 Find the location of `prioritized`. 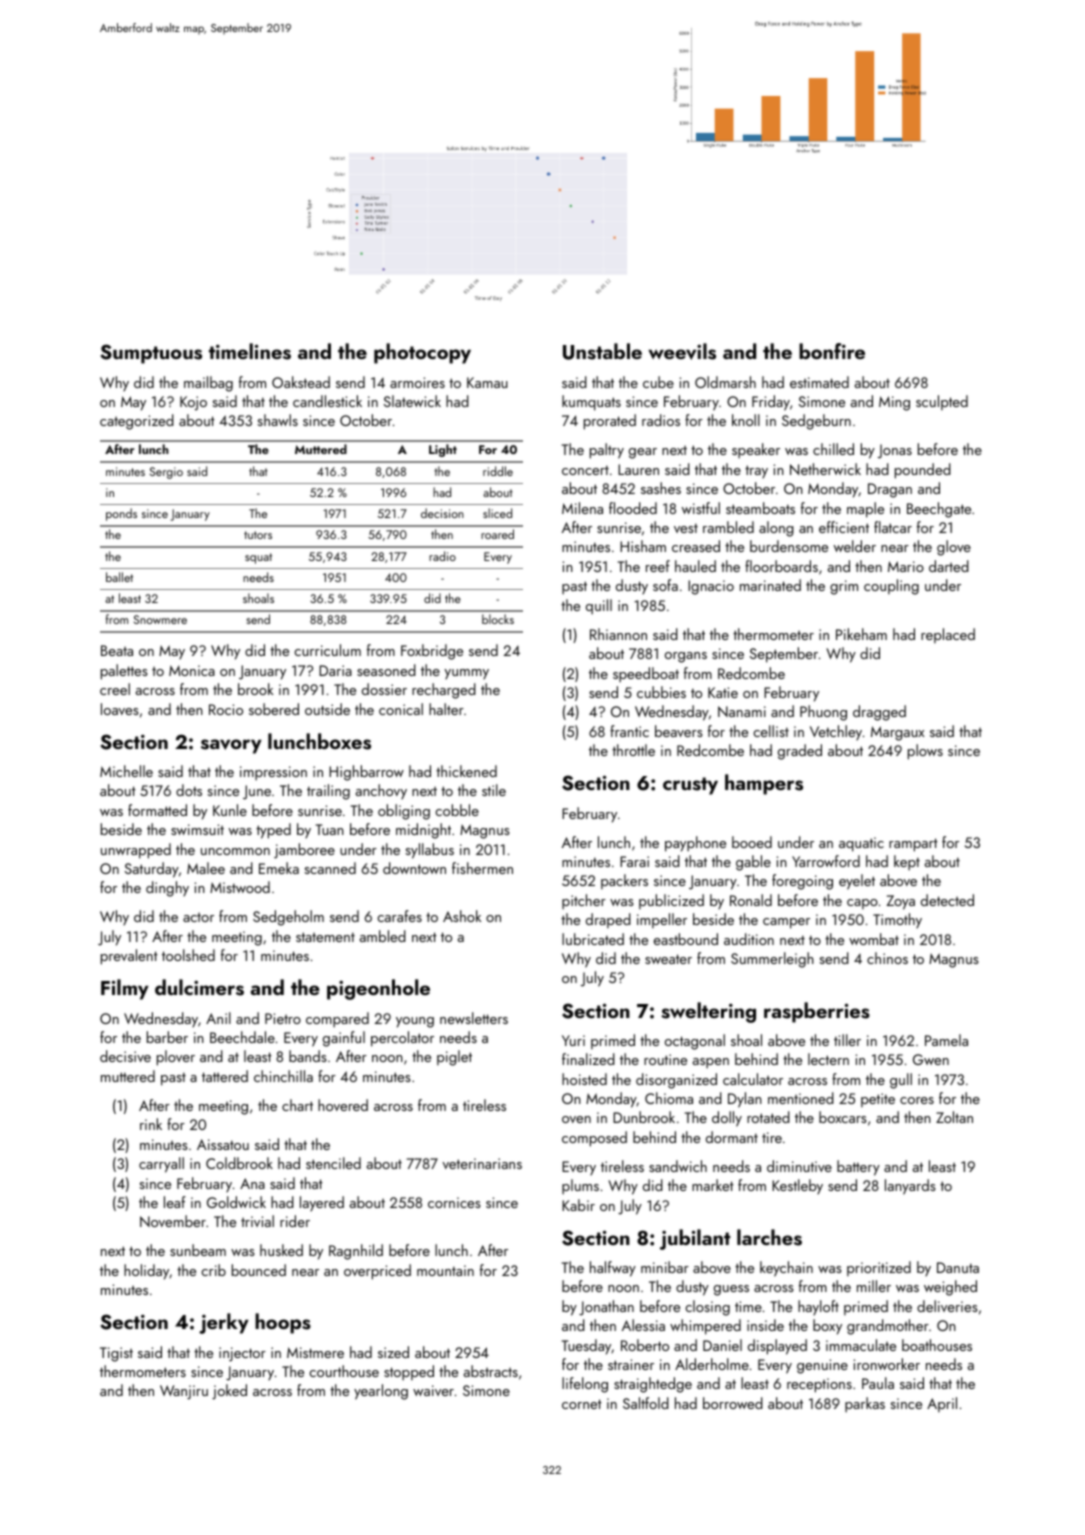

prioritized is located at coordinates (879, 1268).
